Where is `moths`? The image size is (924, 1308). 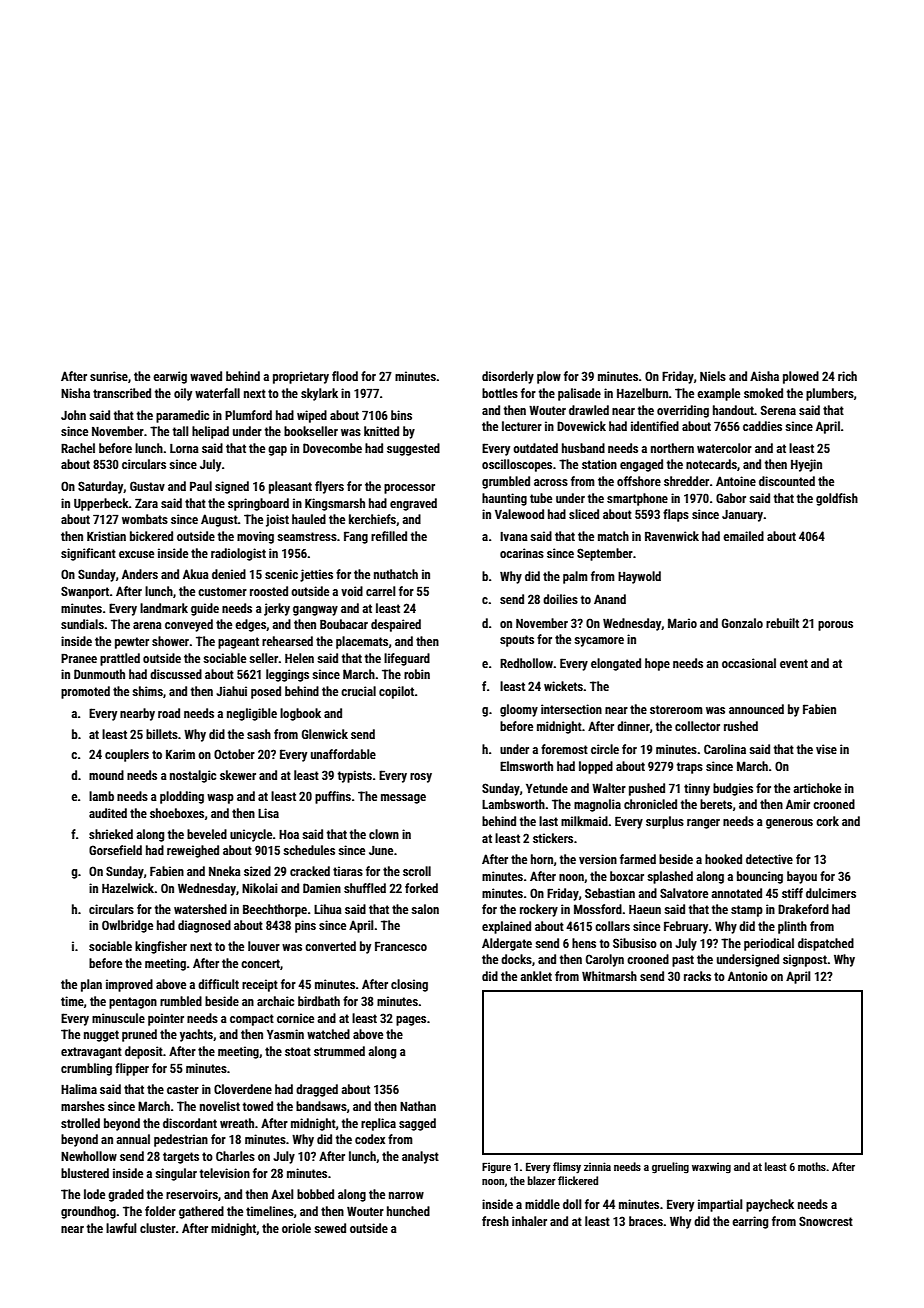
moths is located at coordinates (812, 1166).
